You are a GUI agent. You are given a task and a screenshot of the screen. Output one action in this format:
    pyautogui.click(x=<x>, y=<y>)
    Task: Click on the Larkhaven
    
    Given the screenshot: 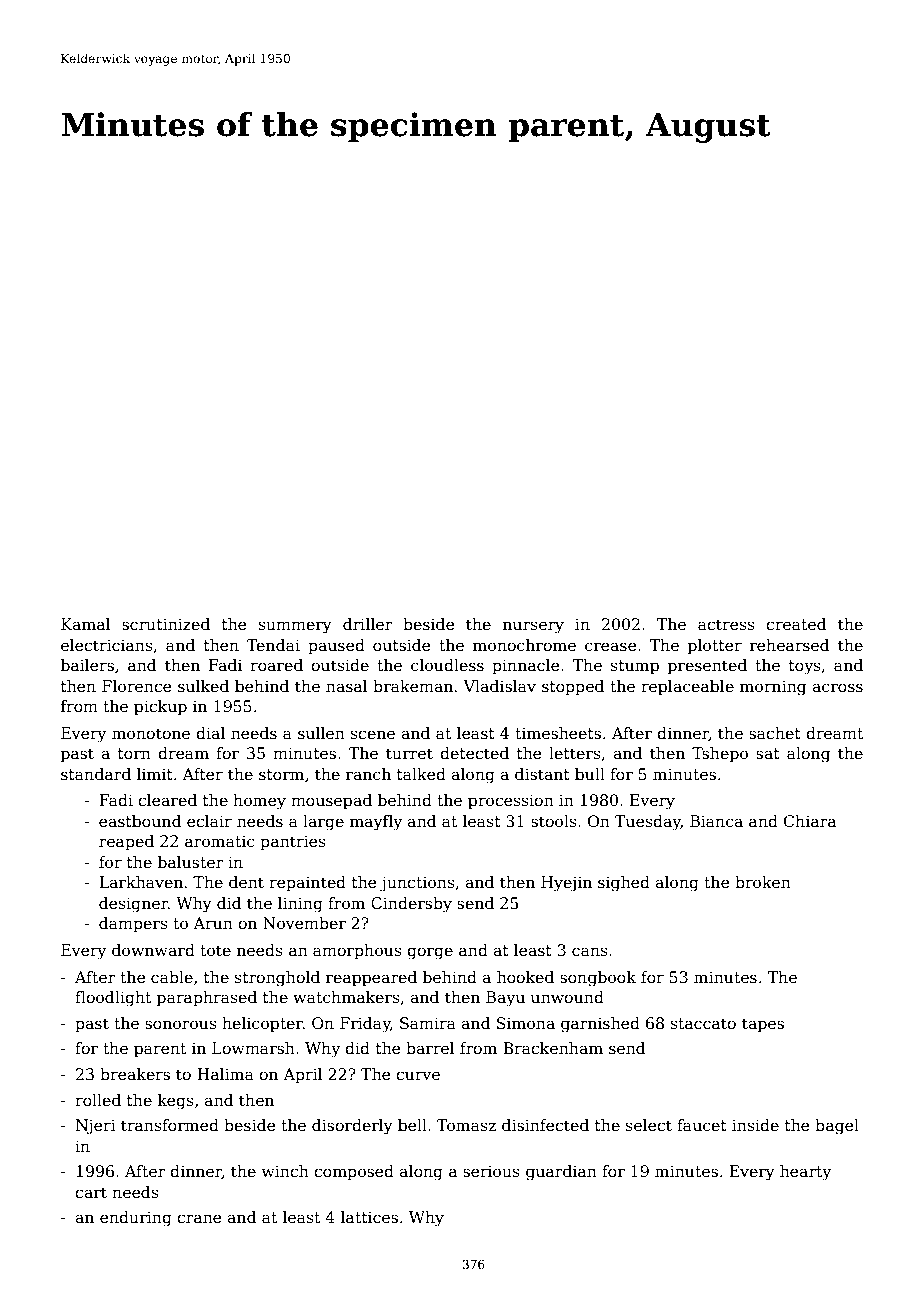 What is the action you would take?
    pyautogui.click(x=141, y=882)
